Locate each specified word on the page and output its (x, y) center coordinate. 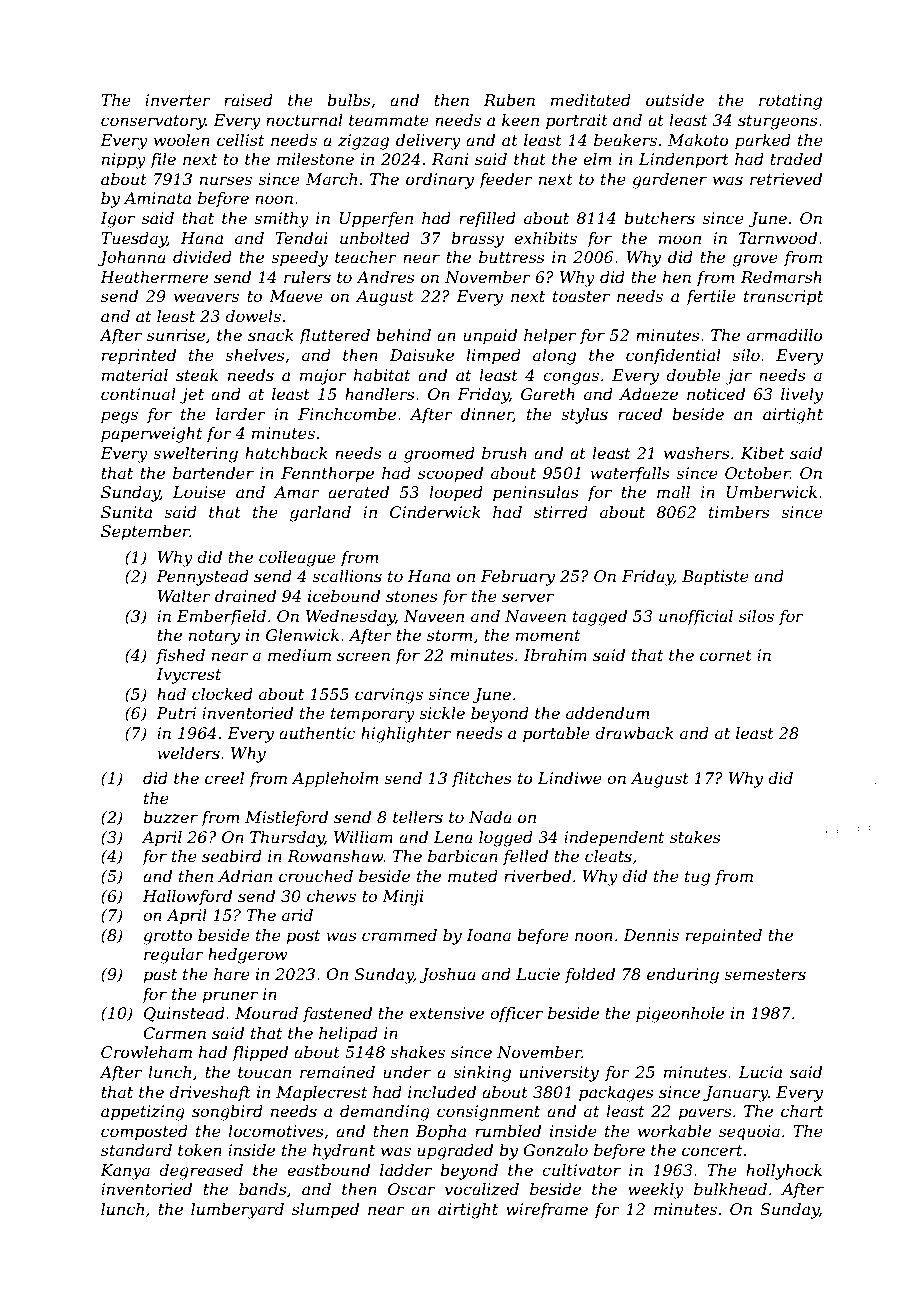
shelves (255, 355)
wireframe (547, 1211)
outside (675, 100)
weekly (656, 1191)
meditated (591, 100)
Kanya (125, 1172)
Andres (385, 277)
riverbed (537, 876)
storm (450, 635)
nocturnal (304, 120)
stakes (695, 837)
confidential (673, 356)
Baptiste (715, 578)
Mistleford (286, 818)
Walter (184, 596)
